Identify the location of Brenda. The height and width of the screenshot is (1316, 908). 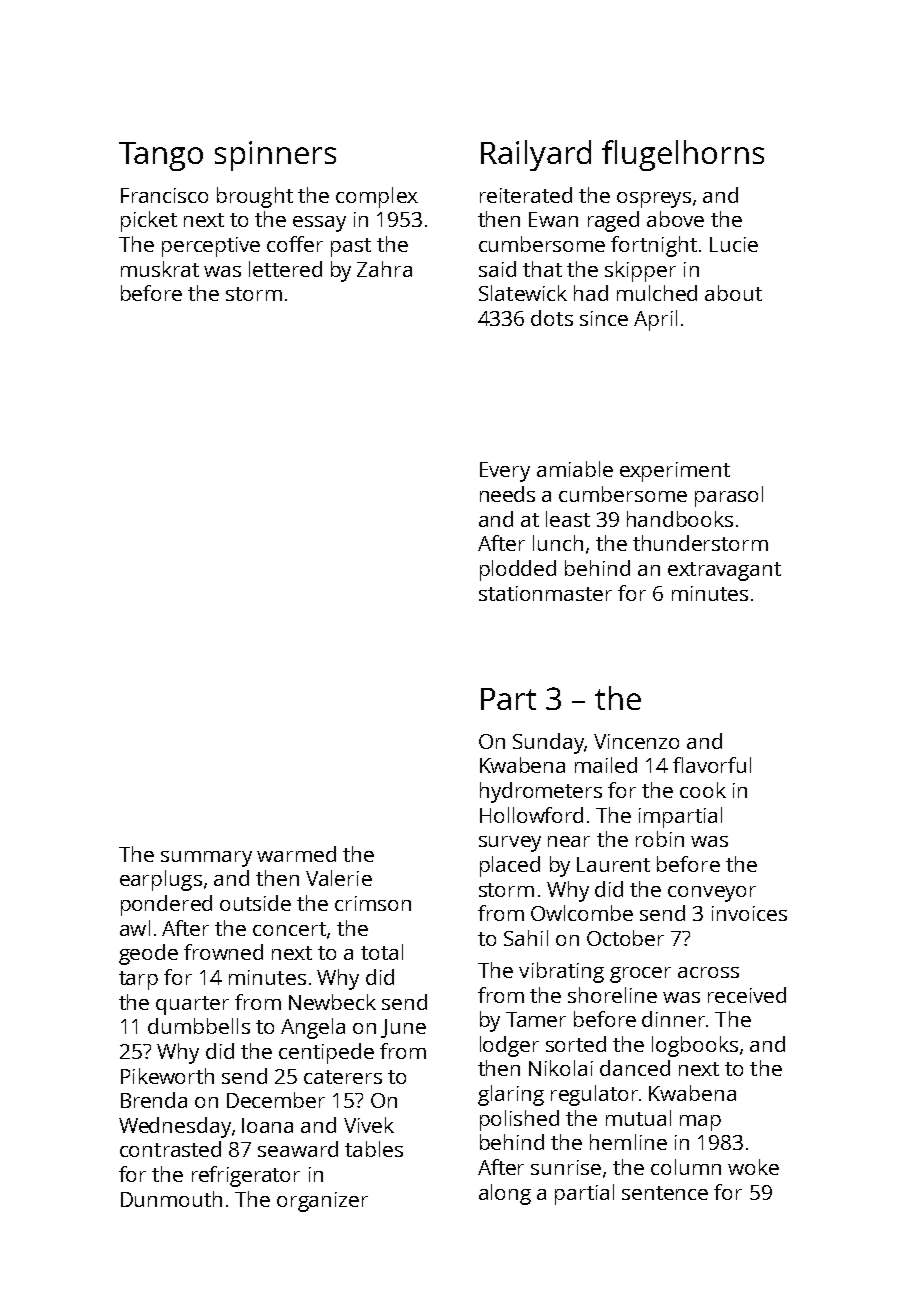
(154, 1100).
